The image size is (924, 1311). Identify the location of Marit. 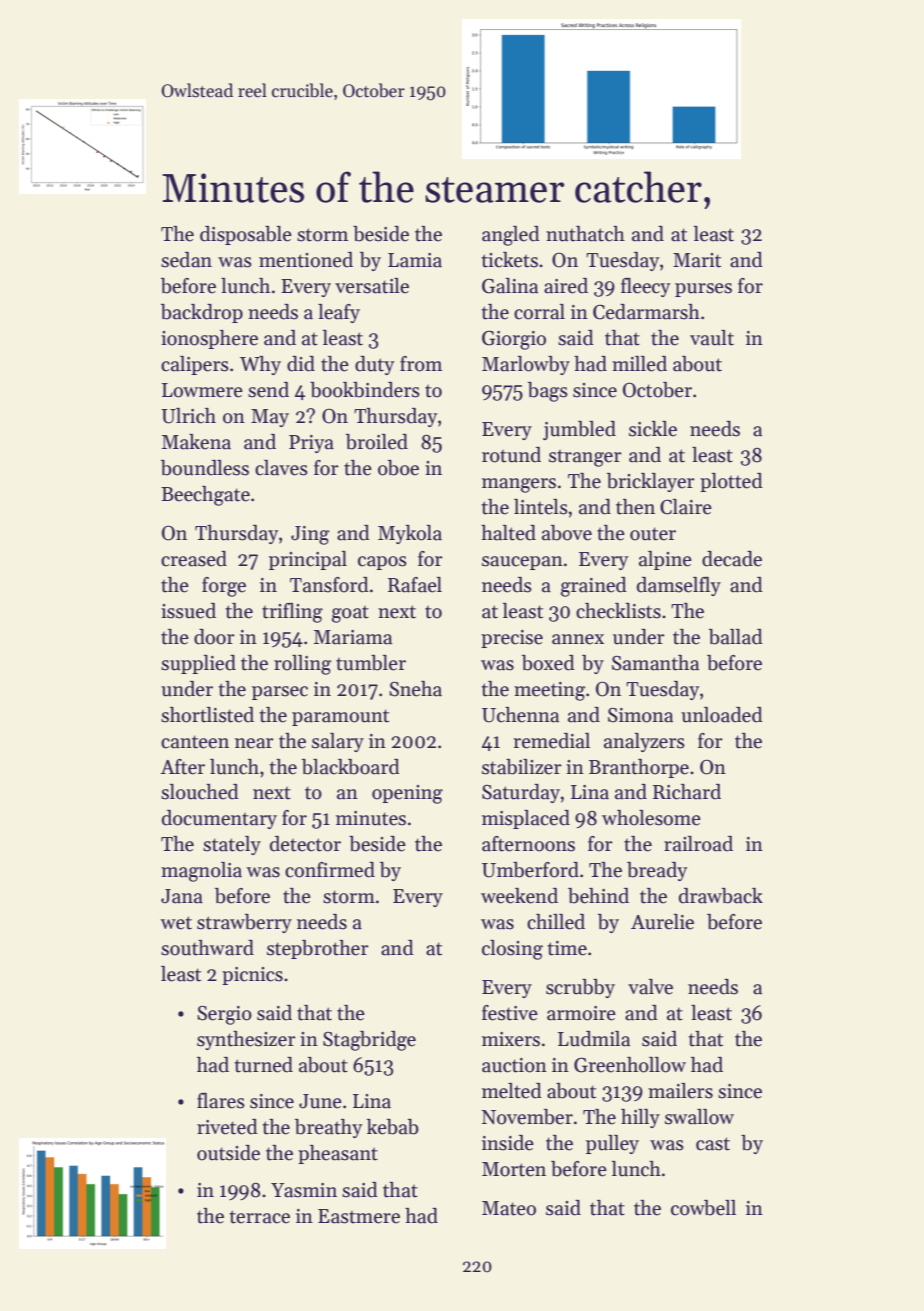
(697, 260).
